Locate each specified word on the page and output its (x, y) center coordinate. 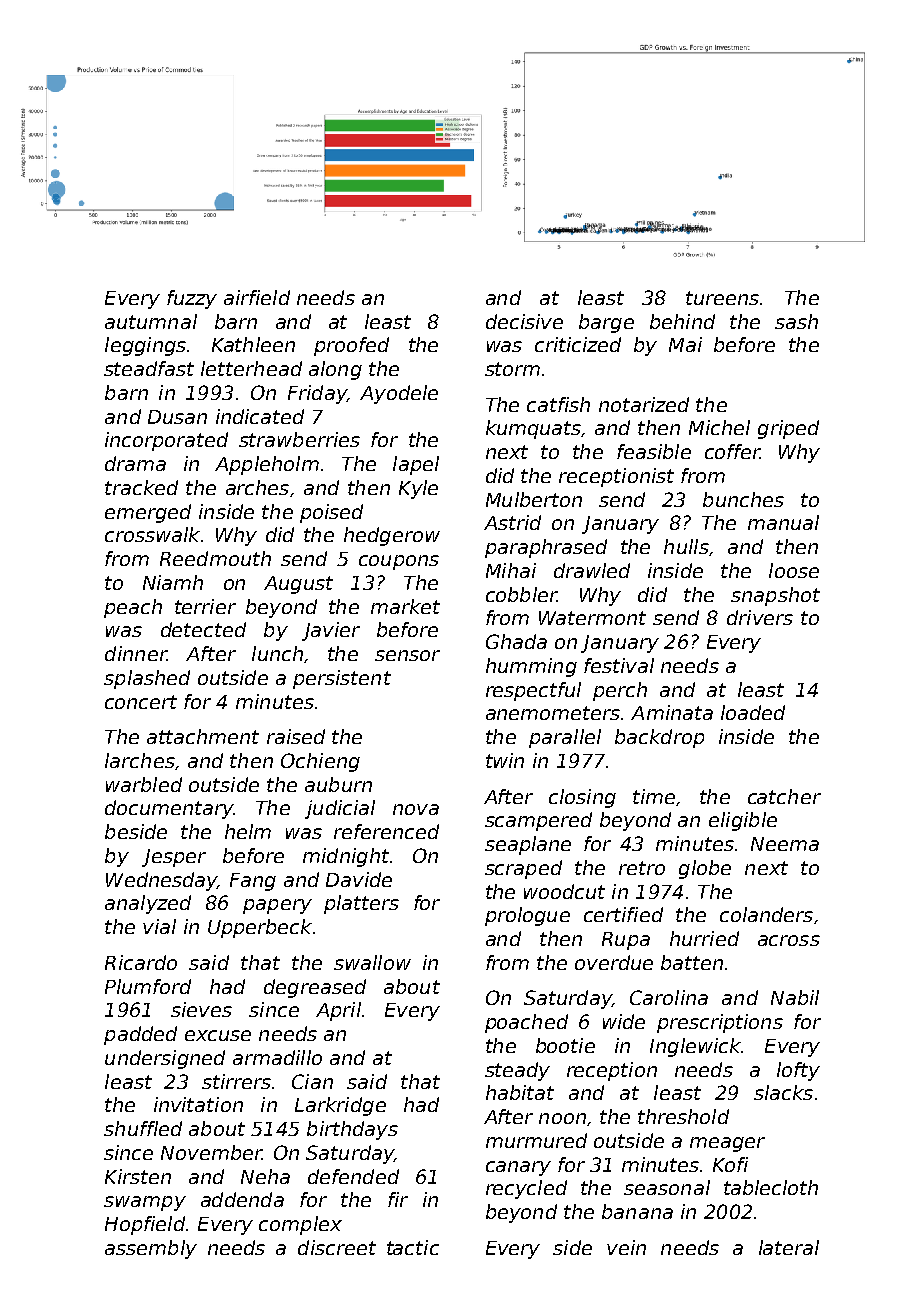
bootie (565, 1045)
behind (682, 321)
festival (619, 665)
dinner (136, 653)
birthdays (352, 1130)
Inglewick (695, 1047)
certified (623, 914)
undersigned (165, 1059)
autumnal (151, 321)
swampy (145, 1203)
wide (624, 1021)
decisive (524, 321)
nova (416, 809)
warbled (144, 784)
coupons (399, 562)
